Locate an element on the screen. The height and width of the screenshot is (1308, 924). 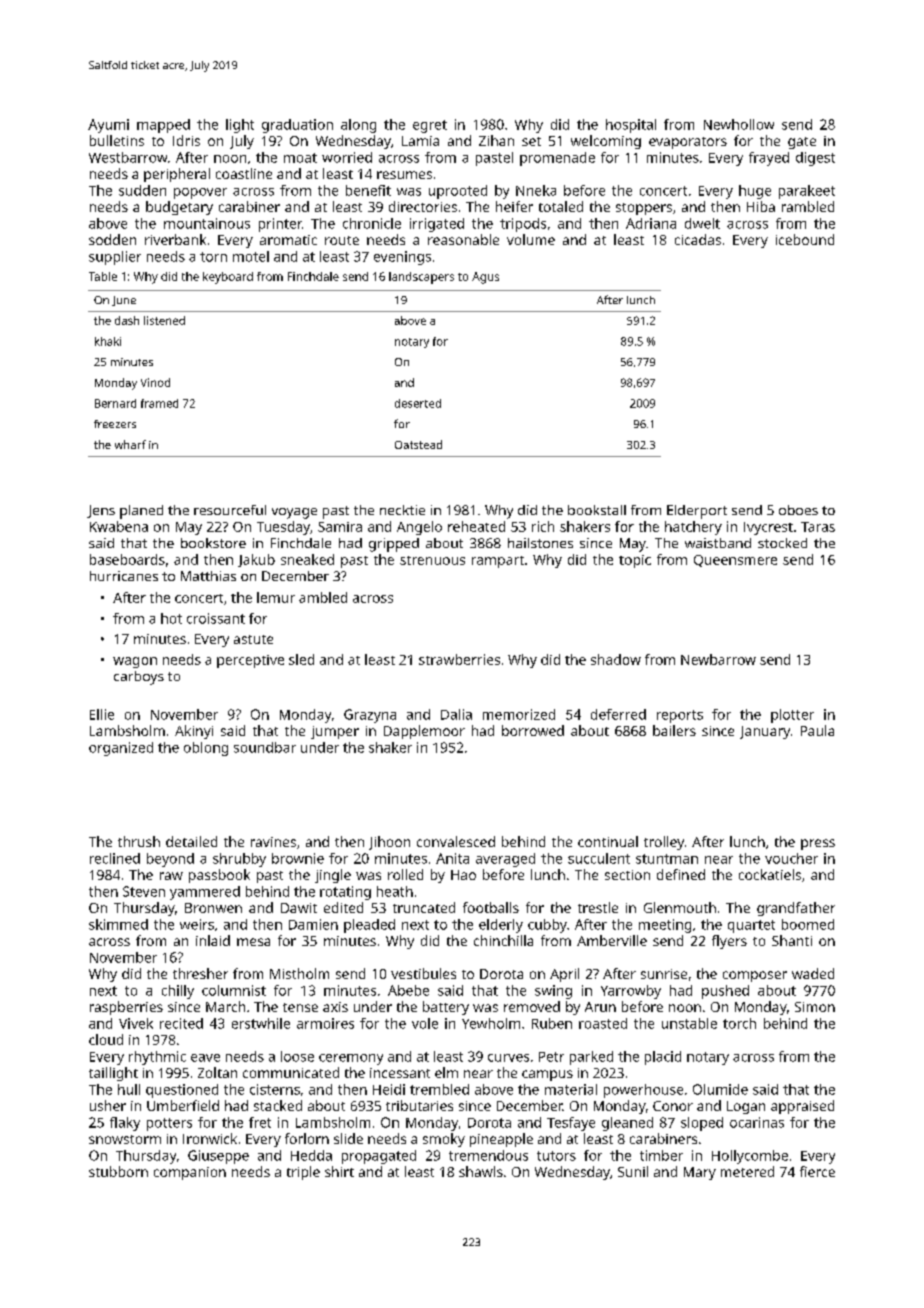
deserted is located at coordinates (418, 403).
